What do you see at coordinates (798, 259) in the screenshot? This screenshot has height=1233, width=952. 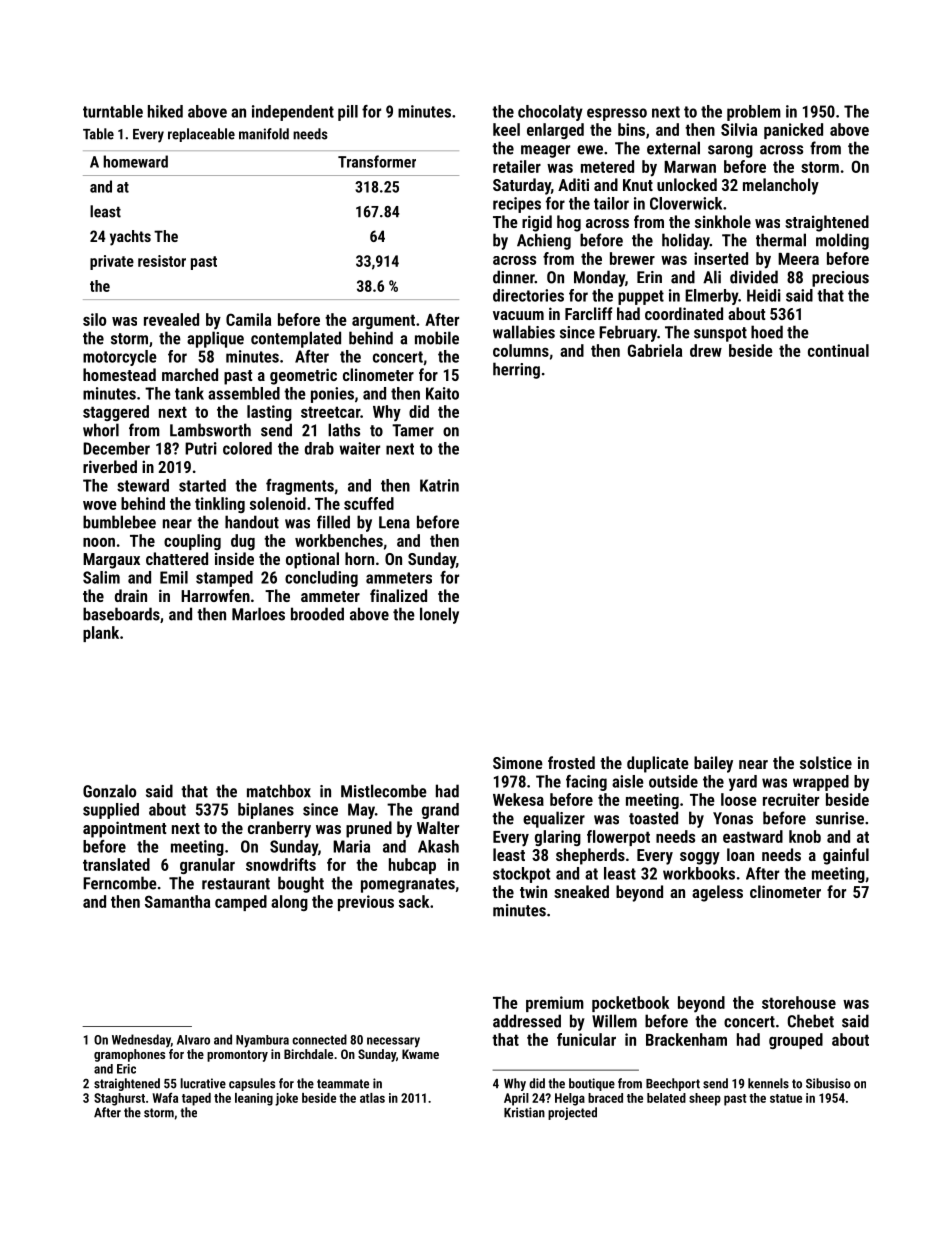 I see `Meera` at bounding box center [798, 259].
